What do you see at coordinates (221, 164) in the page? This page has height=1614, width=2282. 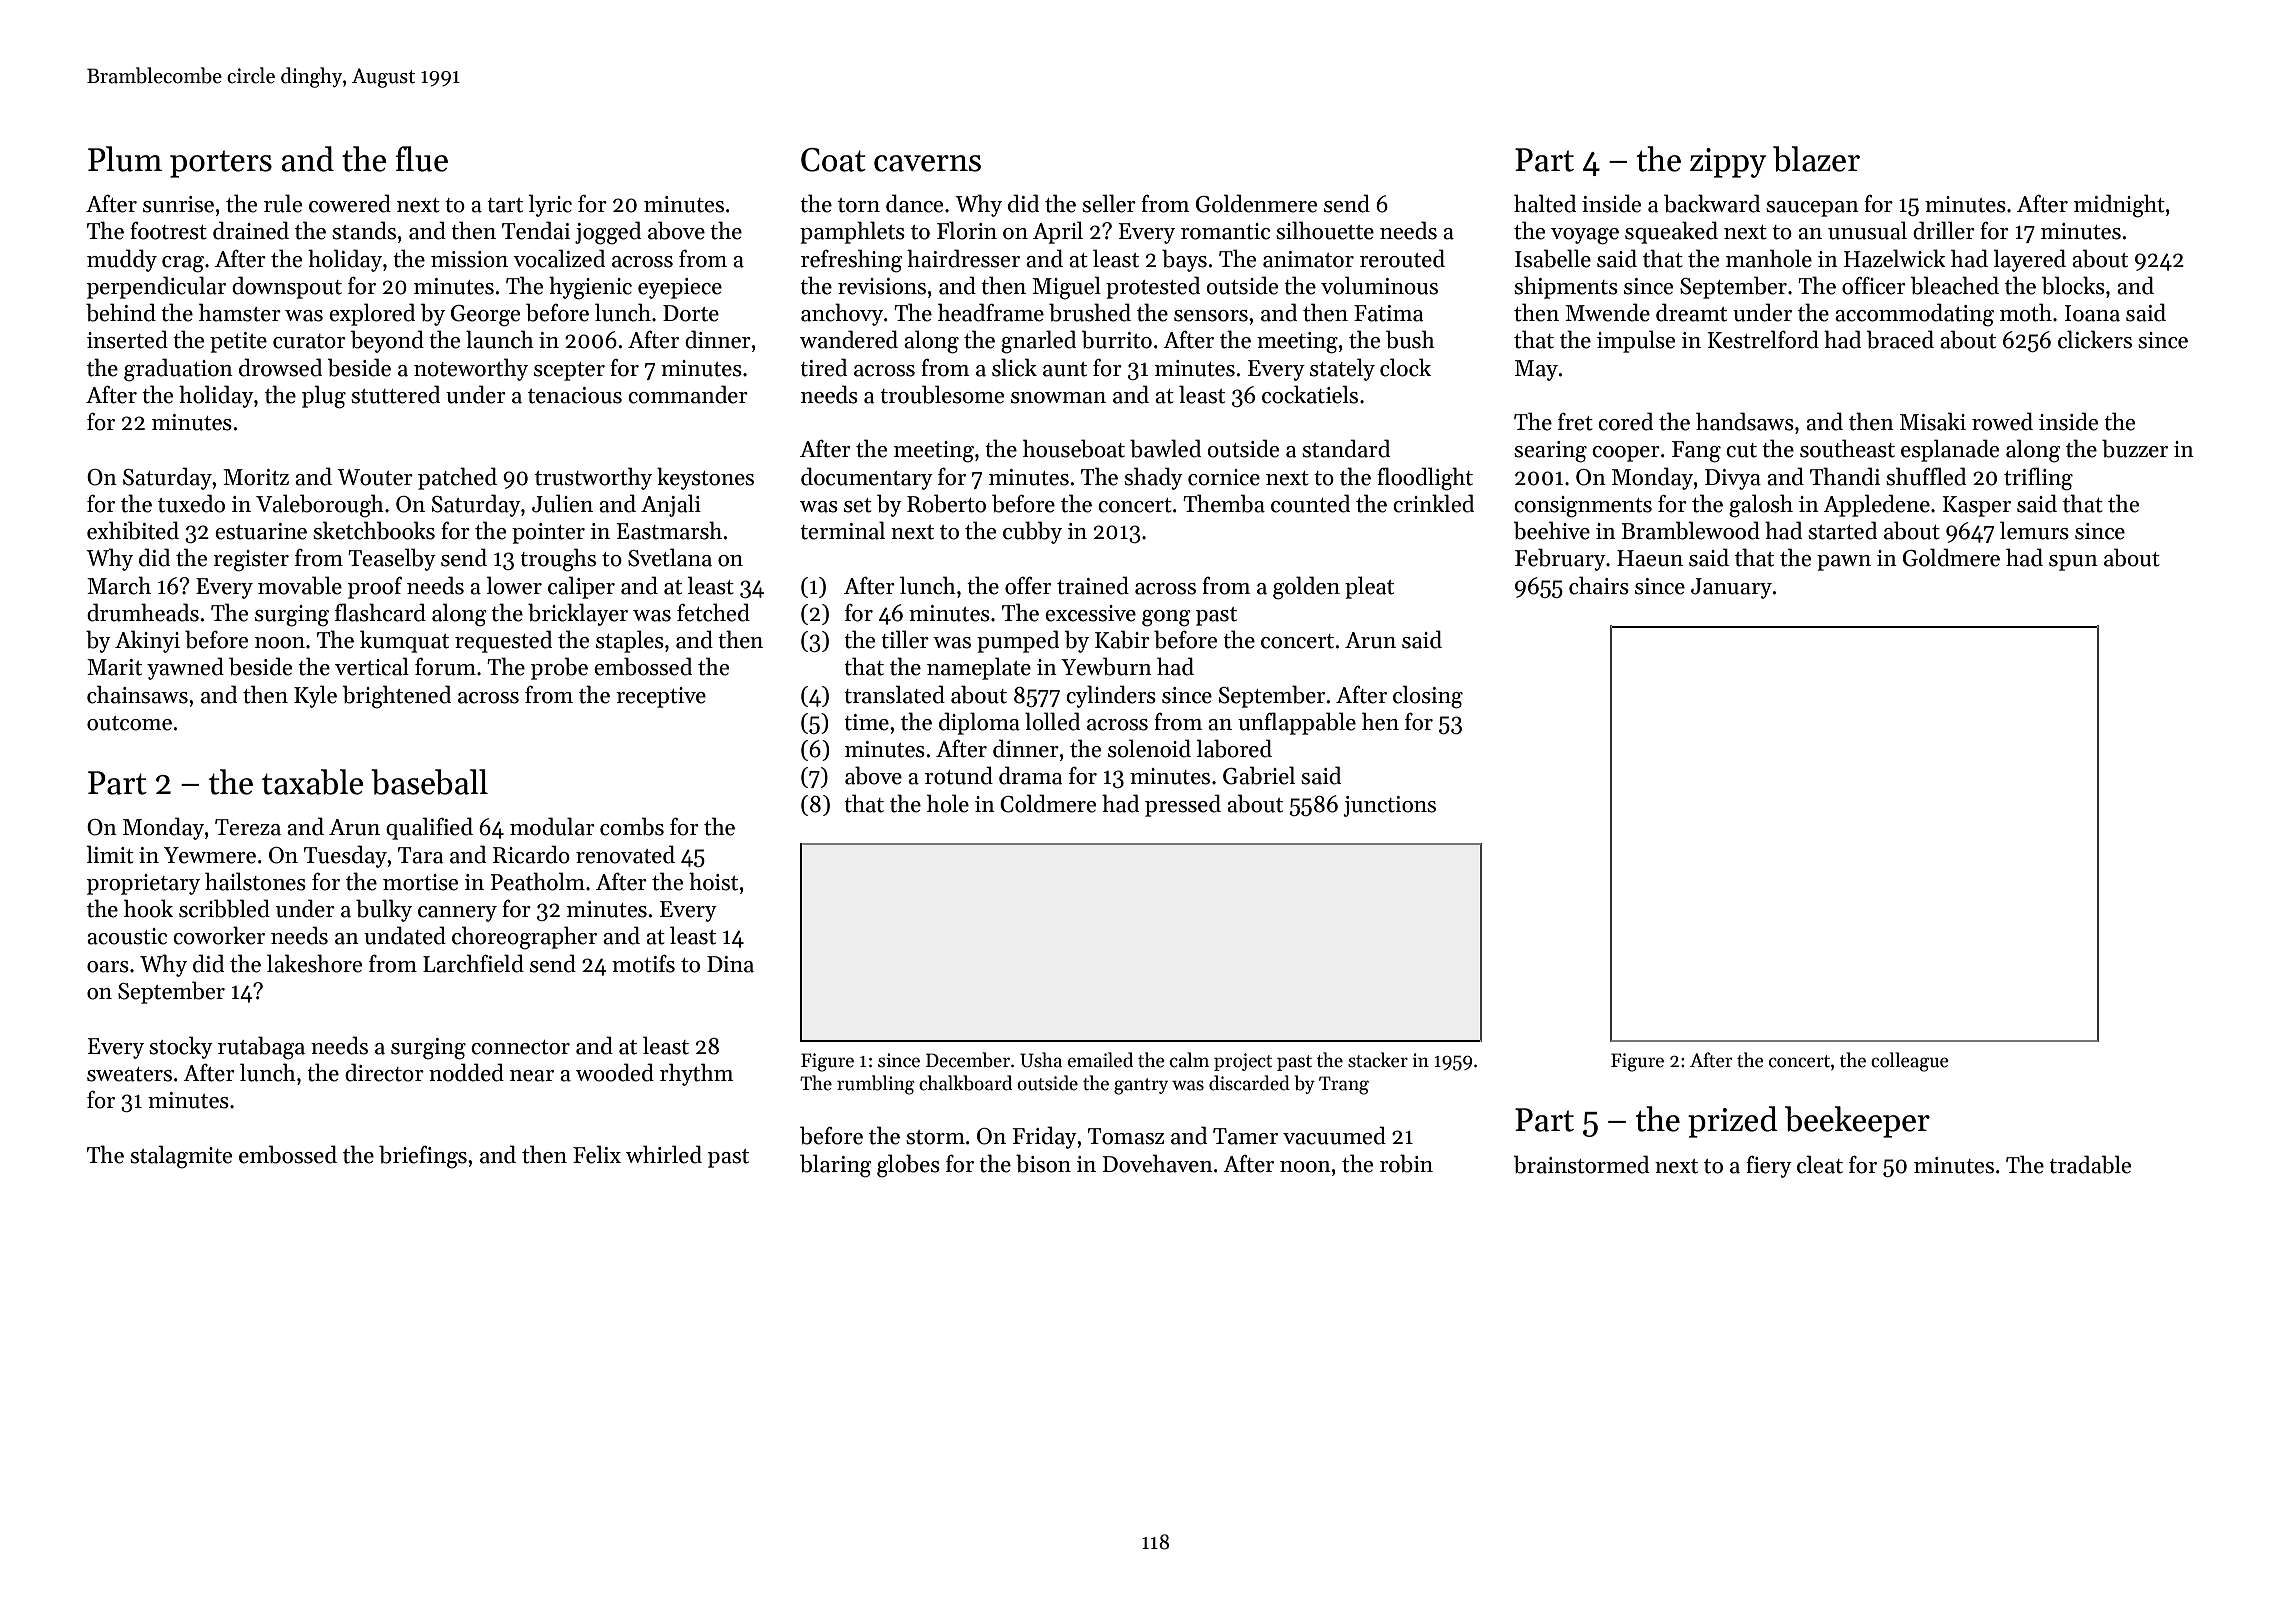 I see `porters` at bounding box center [221, 164].
